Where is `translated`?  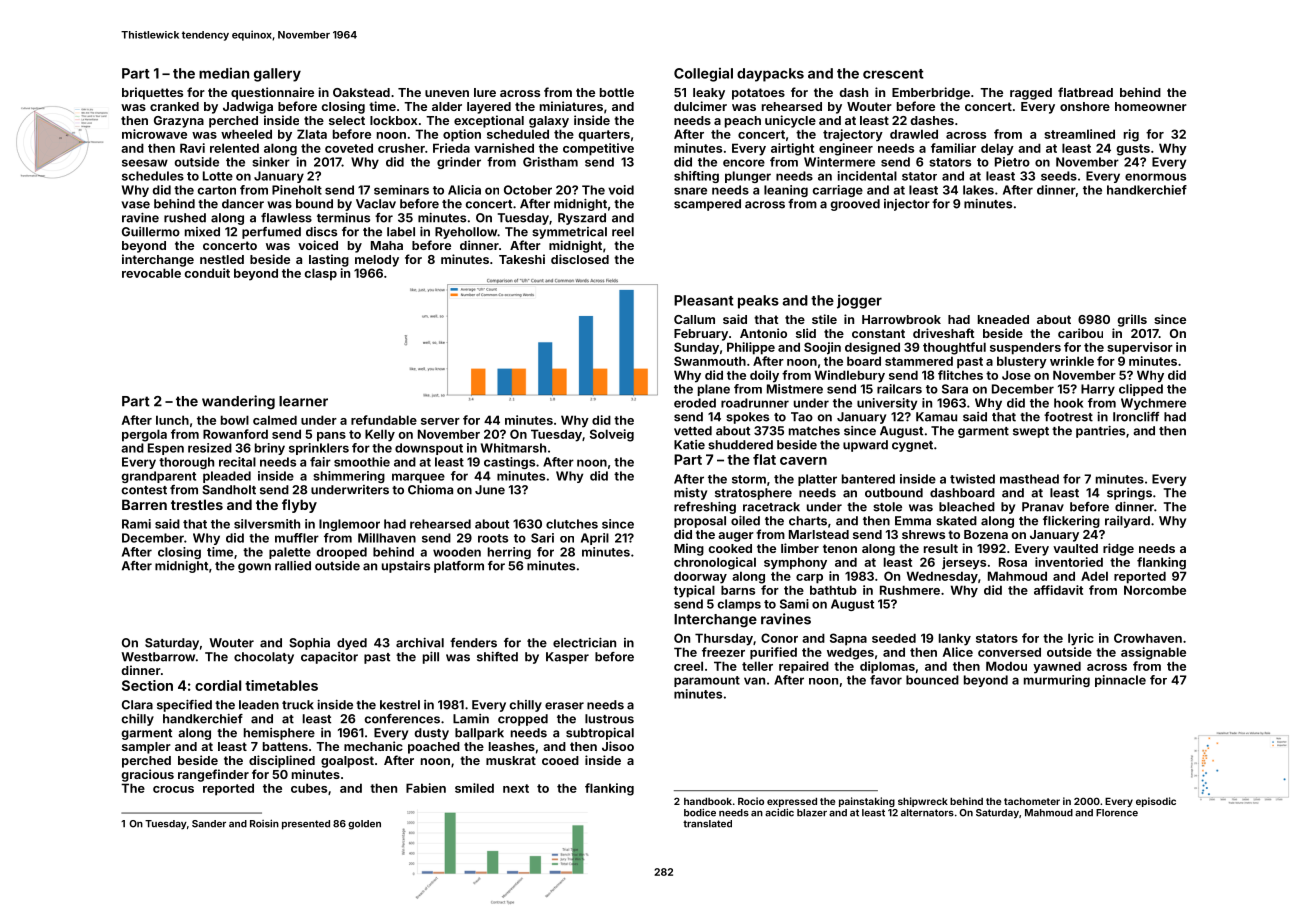 translated is located at coordinates (707, 824).
